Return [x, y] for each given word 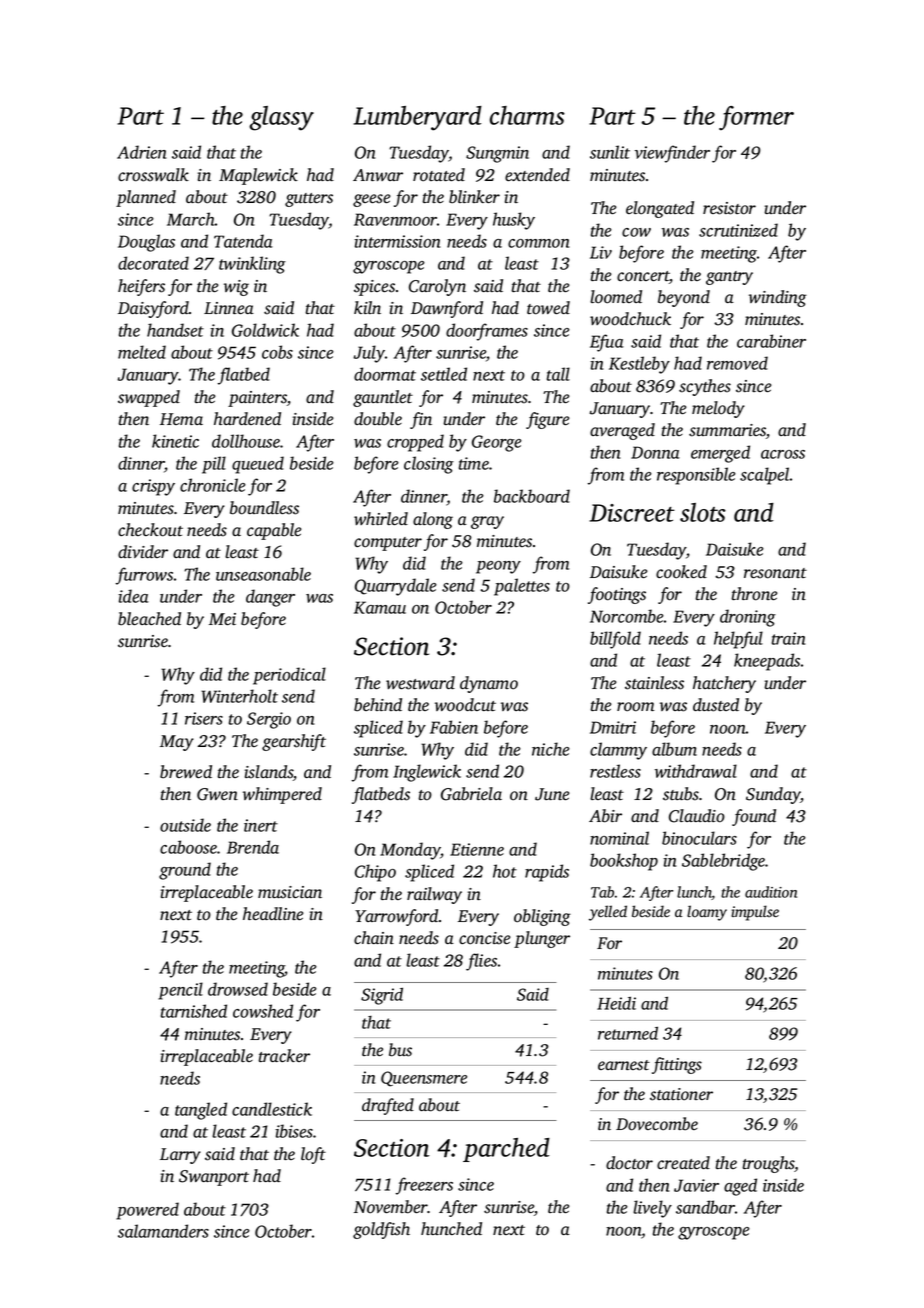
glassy [281, 118]
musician [290, 892]
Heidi [616, 1003]
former [756, 118]
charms [527, 115]
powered [147, 1211]
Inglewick [427, 773]
